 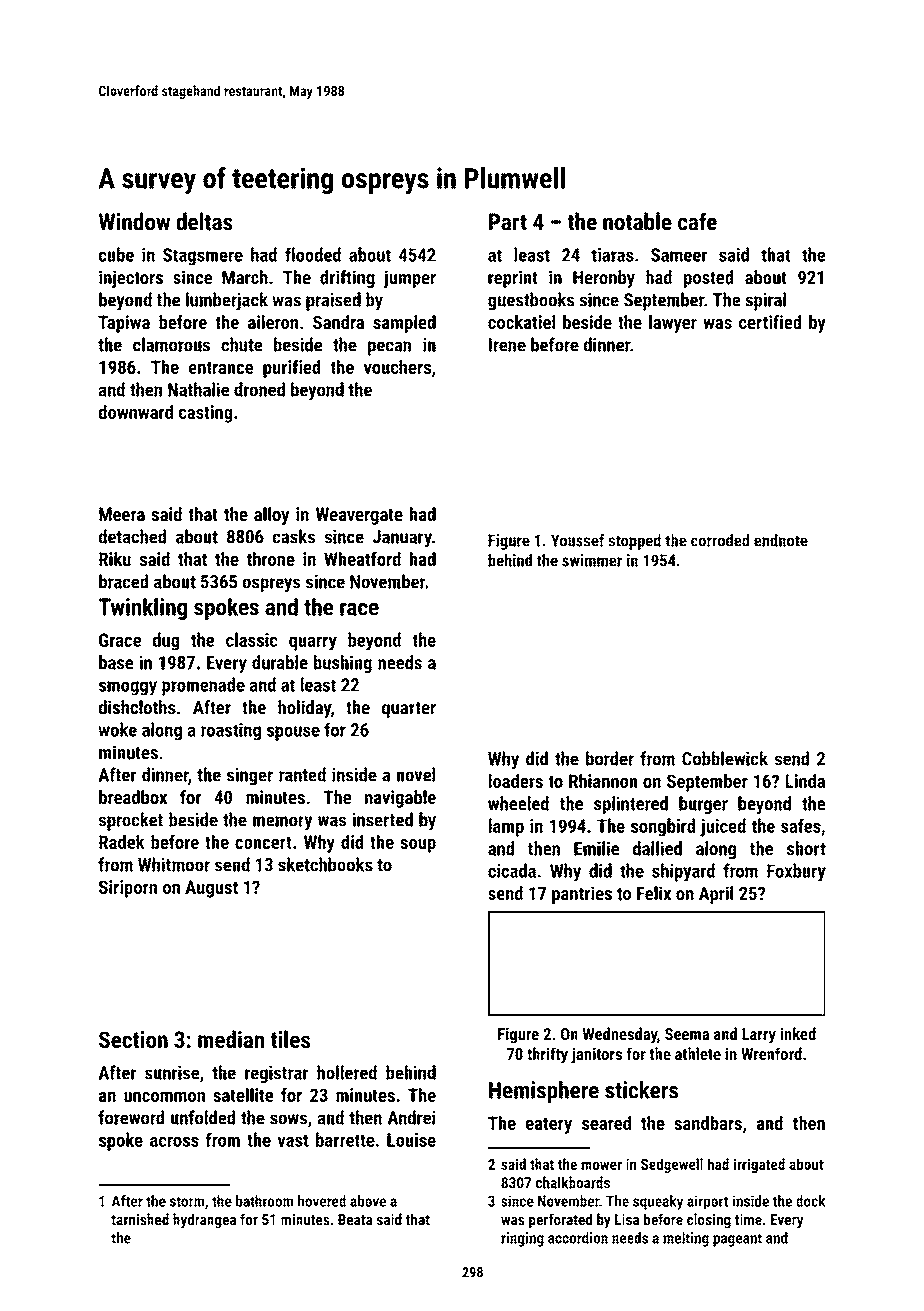 What do you see at coordinates (270, 559) in the screenshot?
I see `throne` at bounding box center [270, 559].
